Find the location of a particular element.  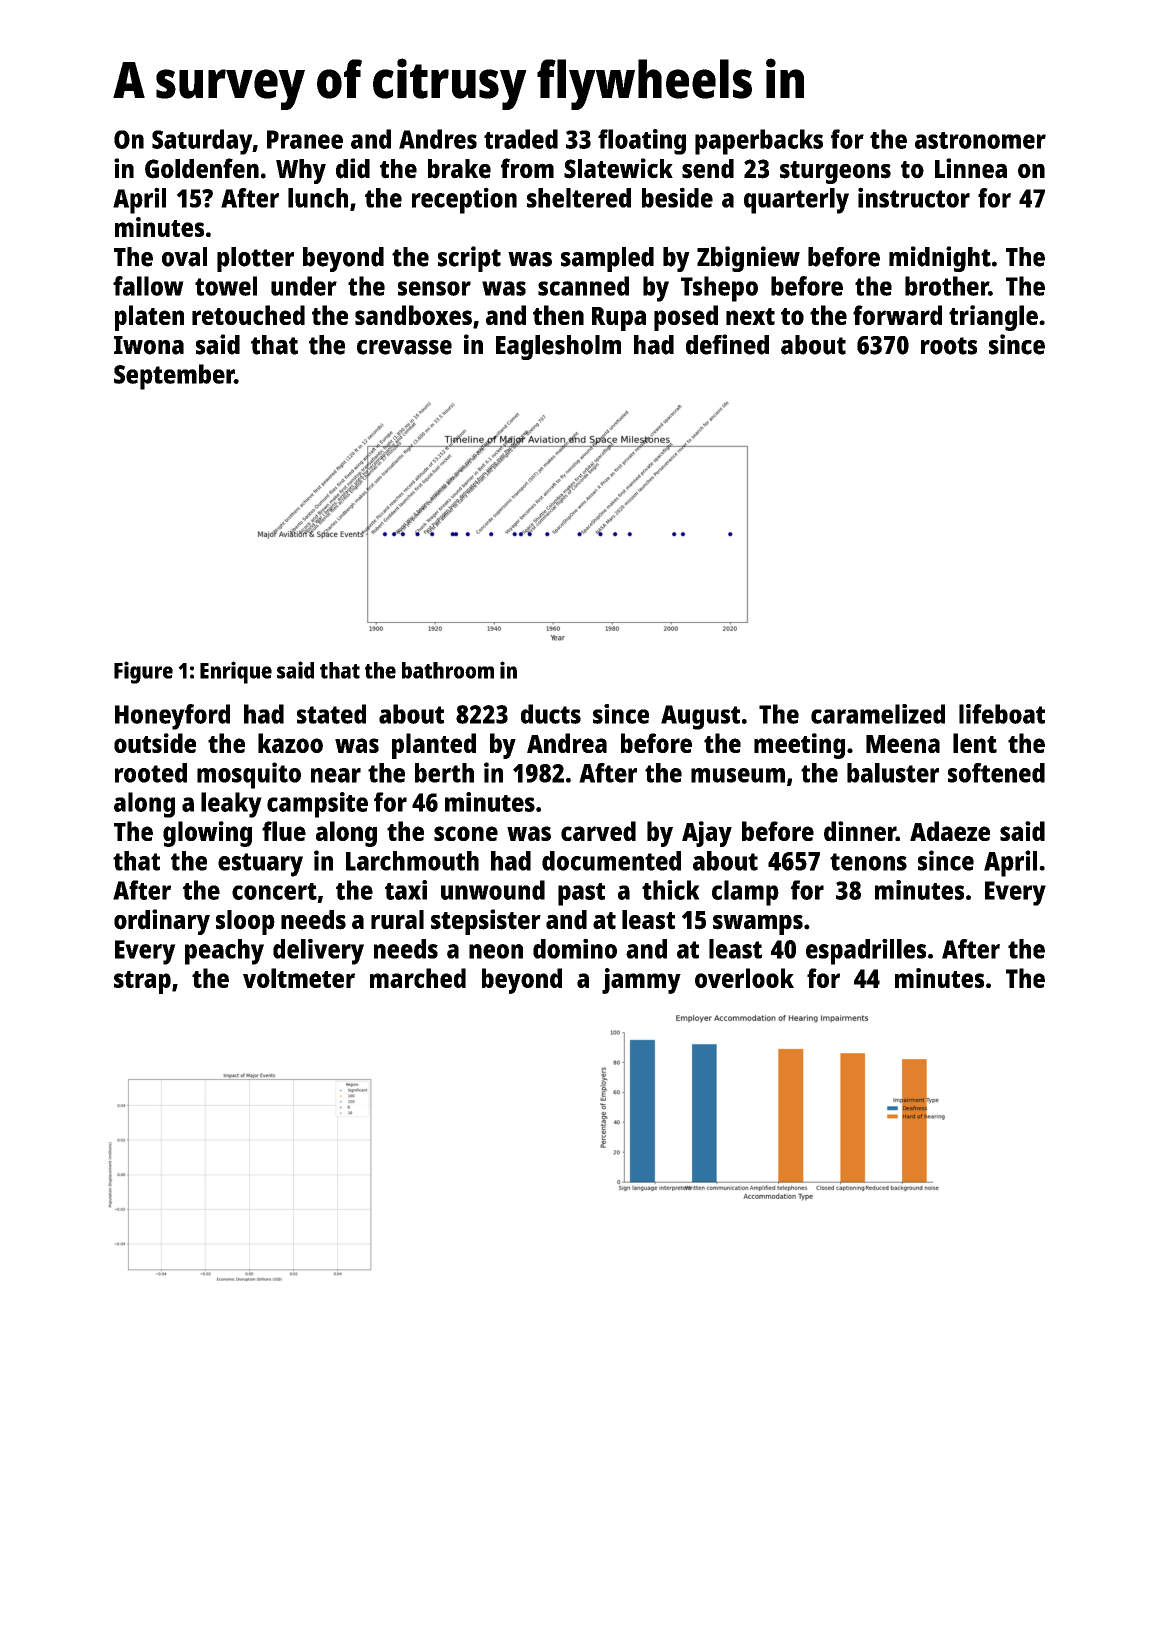

strap is located at coordinates (142, 982).
